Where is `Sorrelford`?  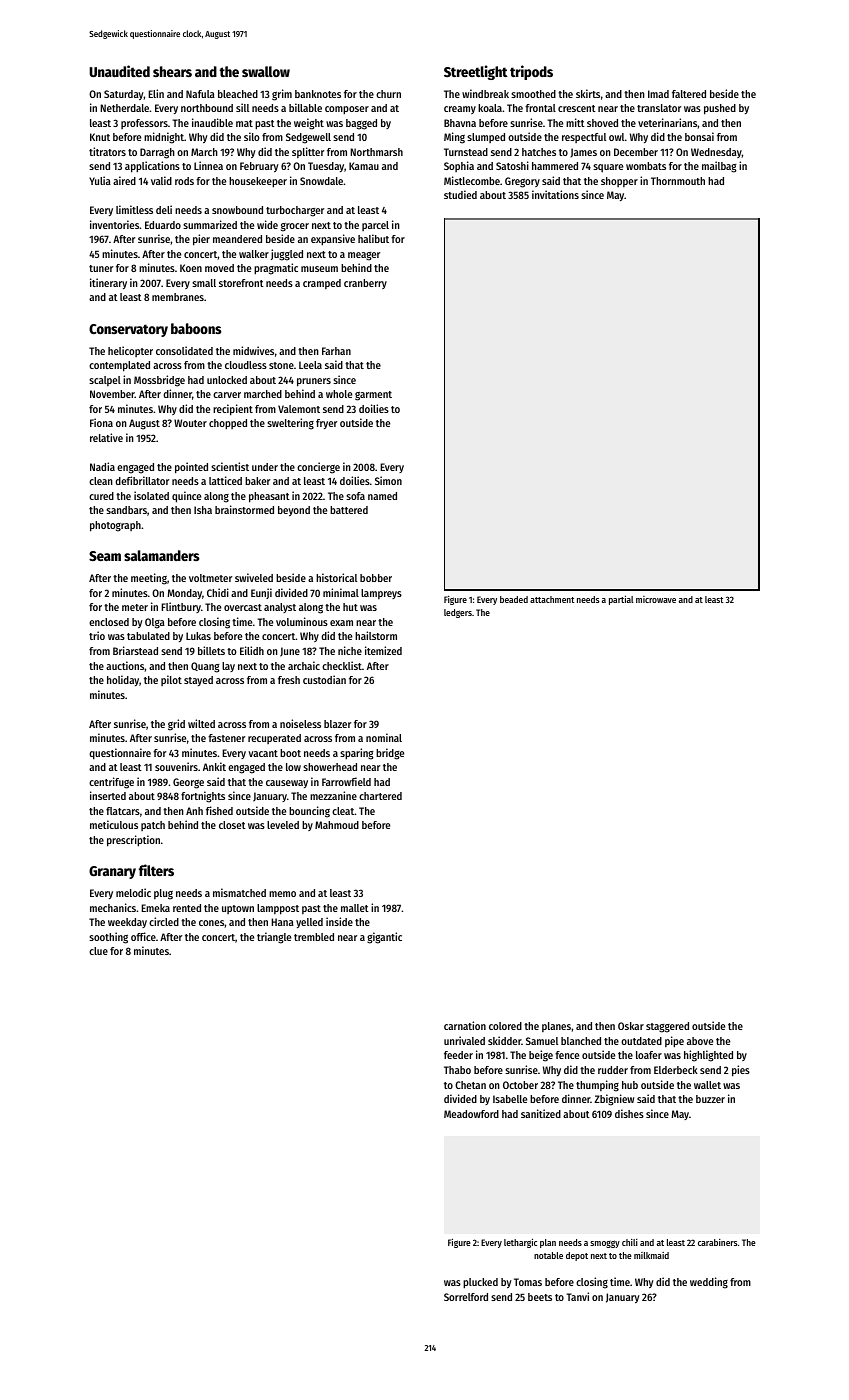 Sorrelford is located at coordinates (466, 1297).
